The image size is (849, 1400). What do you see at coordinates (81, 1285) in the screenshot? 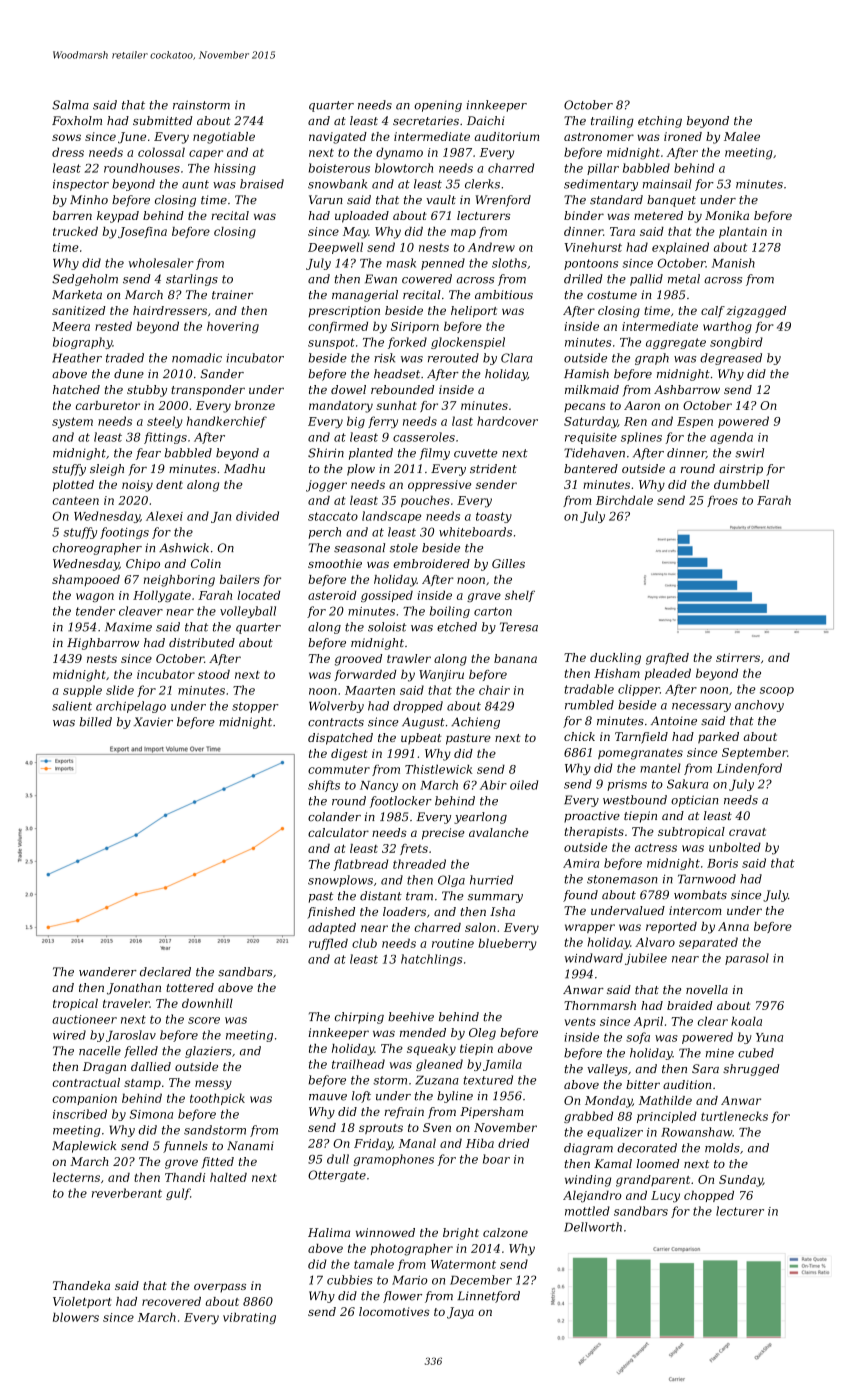
I see `Thandeka` at bounding box center [81, 1285].
